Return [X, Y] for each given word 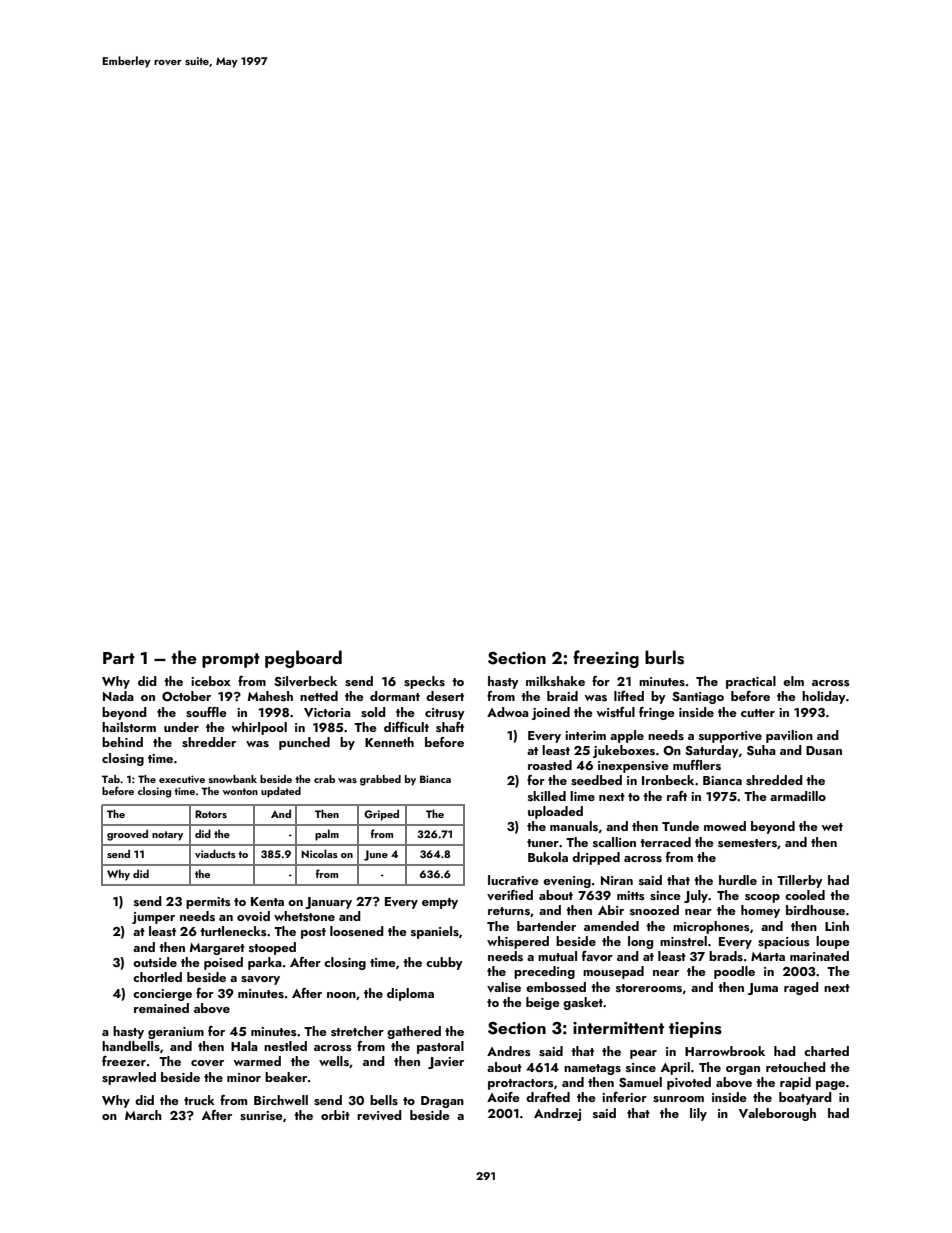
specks [424, 682]
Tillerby [800, 881]
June [376, 855]
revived [379, 1115]
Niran [617, 880]
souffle [206, 712]
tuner [543, 843]
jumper [153, 918]
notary [167, 836]
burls [664, 657]
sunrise [261, 1115]
